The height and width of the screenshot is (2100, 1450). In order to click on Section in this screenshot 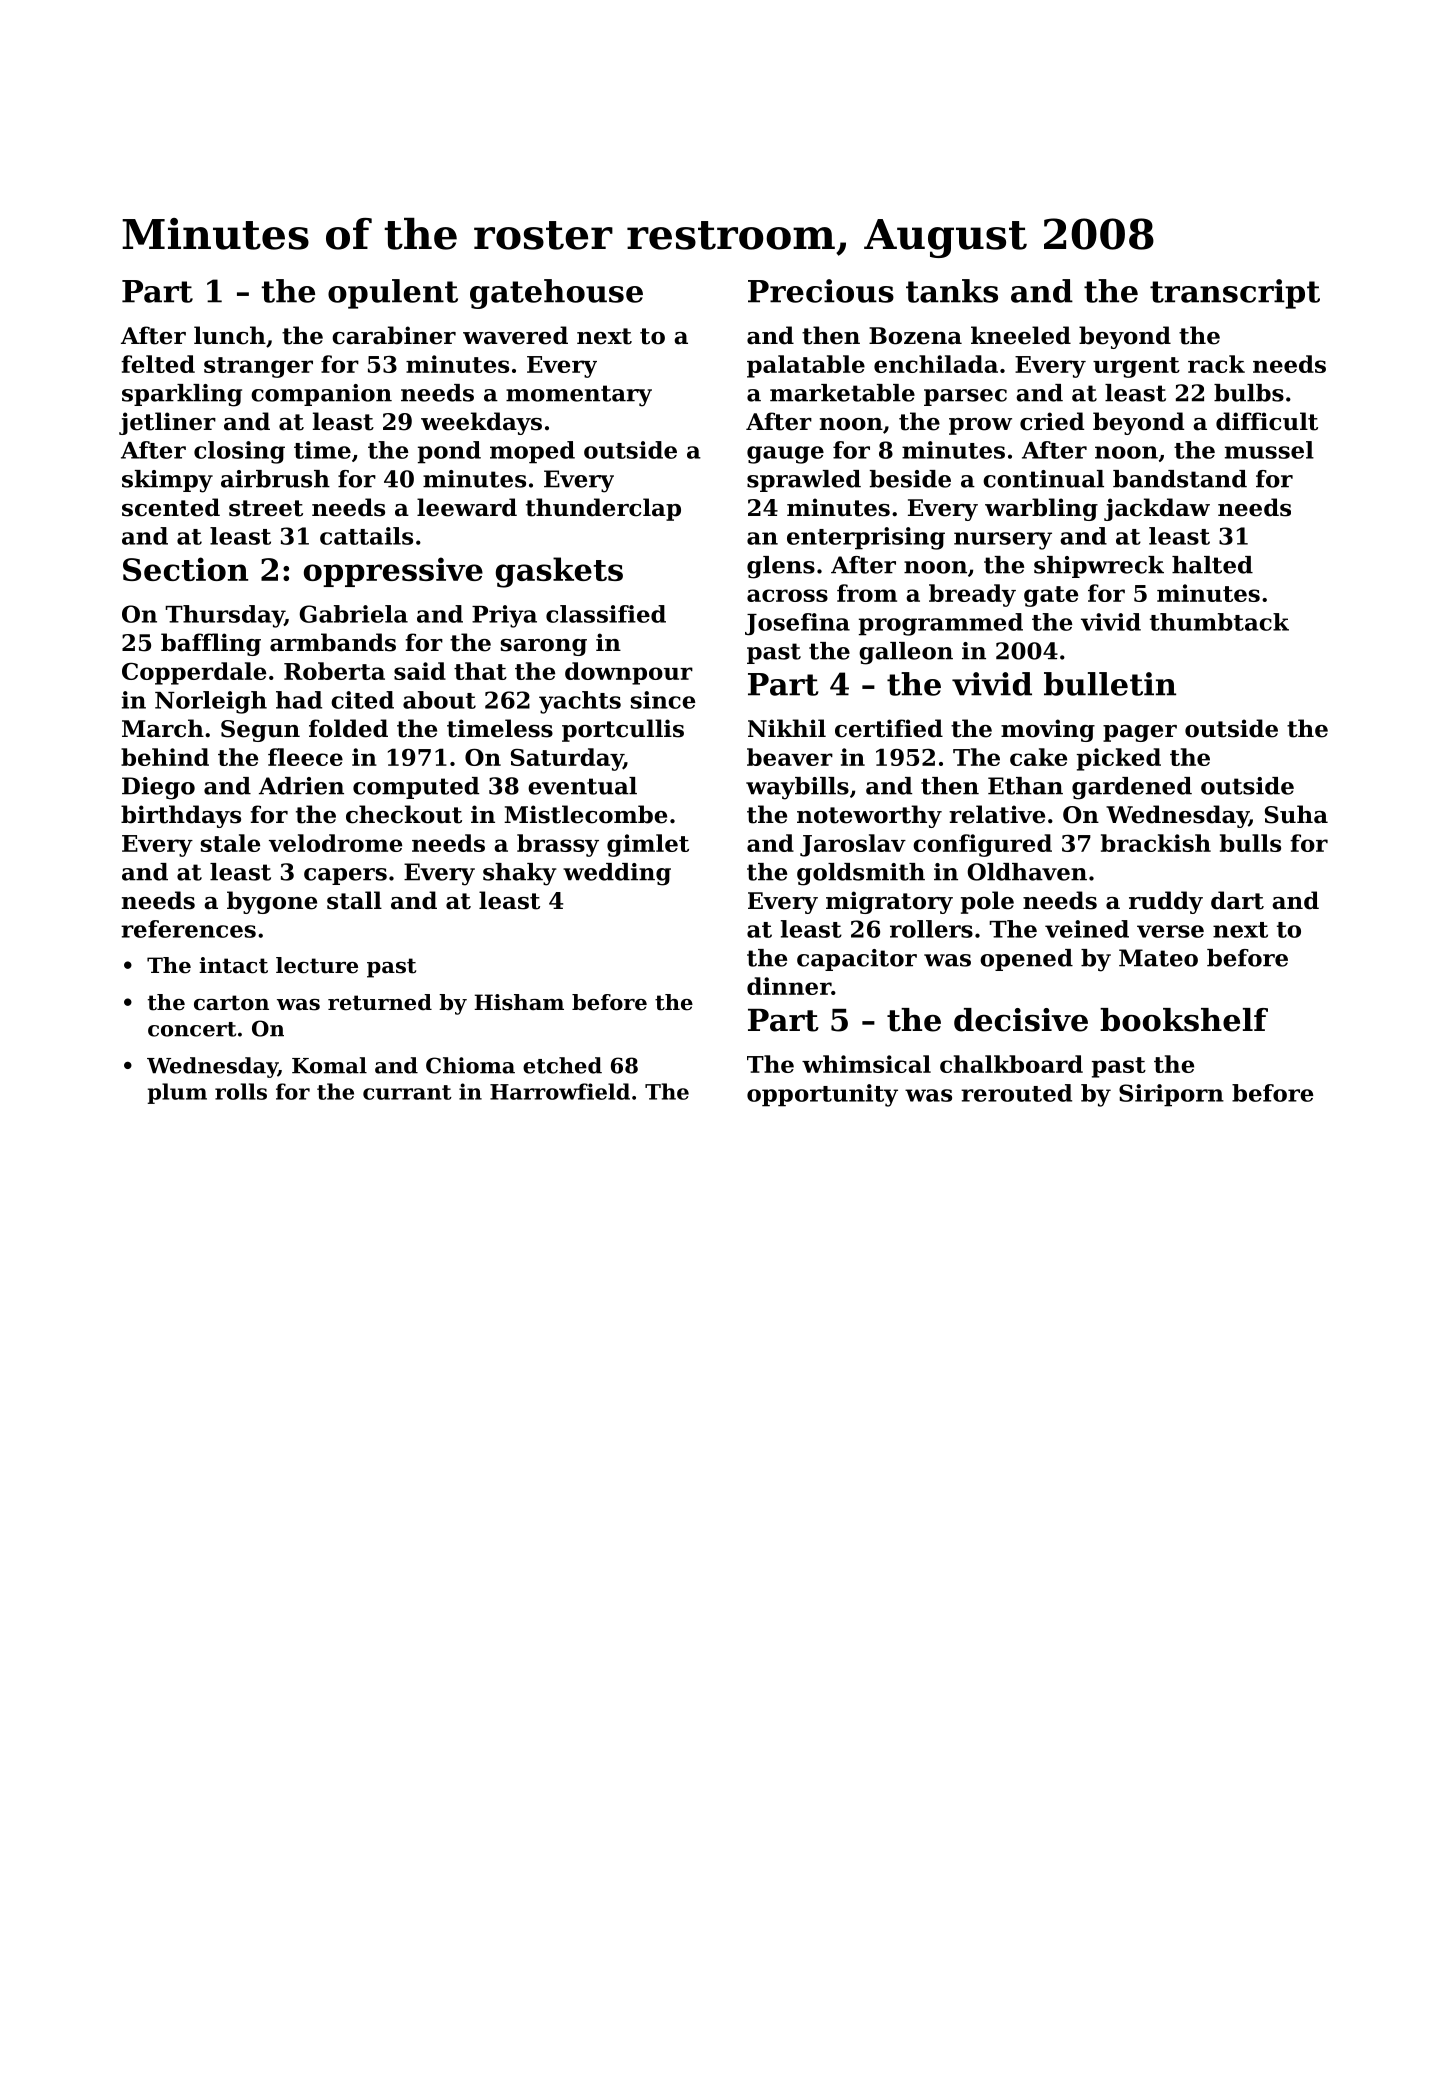, I will do `click(185, 569)`.
